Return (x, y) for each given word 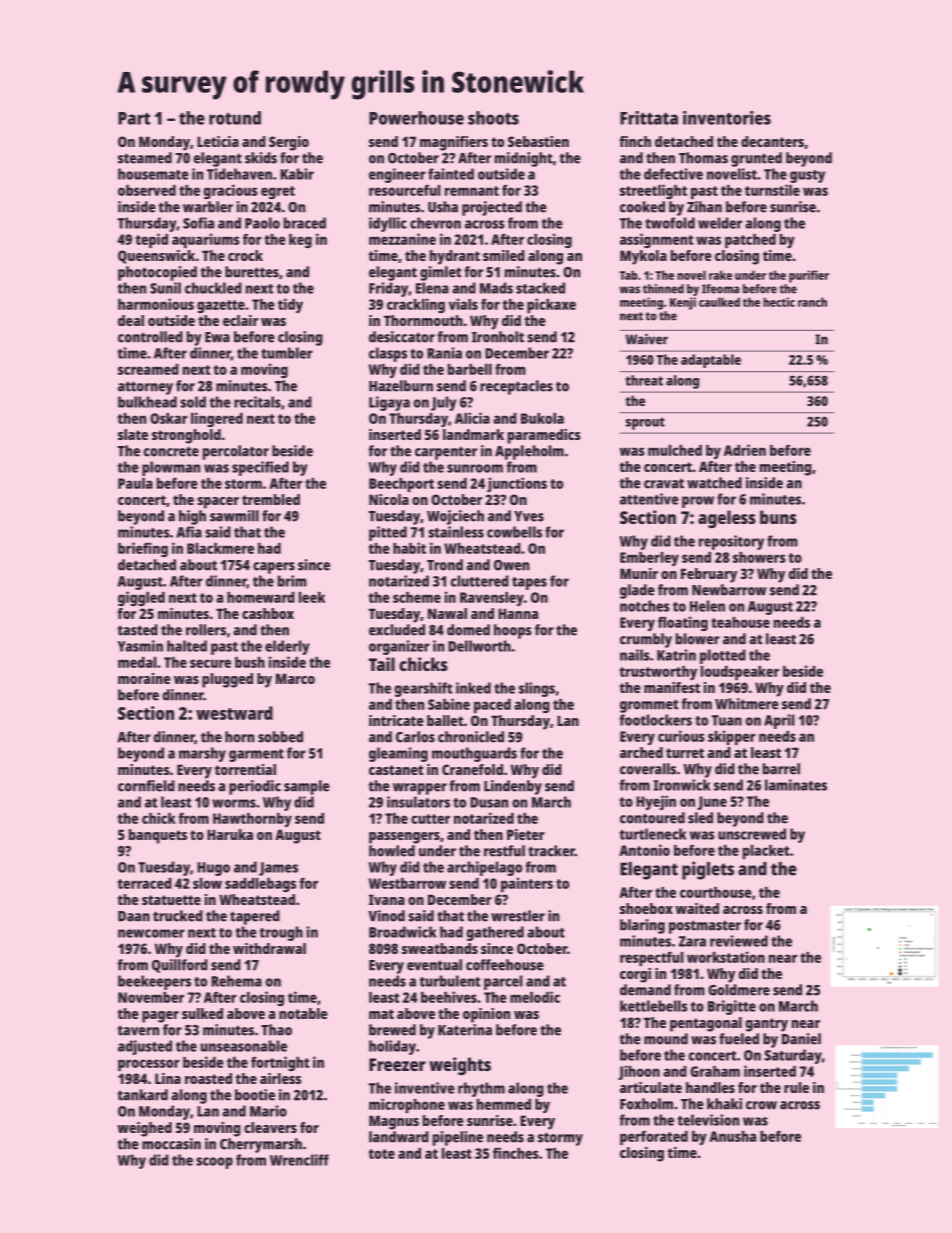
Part (134, 118)
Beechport (401, 485)
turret (685, 753)
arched (641, 752)
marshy (202, 754)
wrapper (420, 789)
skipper (732, 737)
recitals (257, 402)
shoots (493, 118)
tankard (142, 1095)
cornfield (146, 786)
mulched (675, 450)
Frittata (649, 118)
